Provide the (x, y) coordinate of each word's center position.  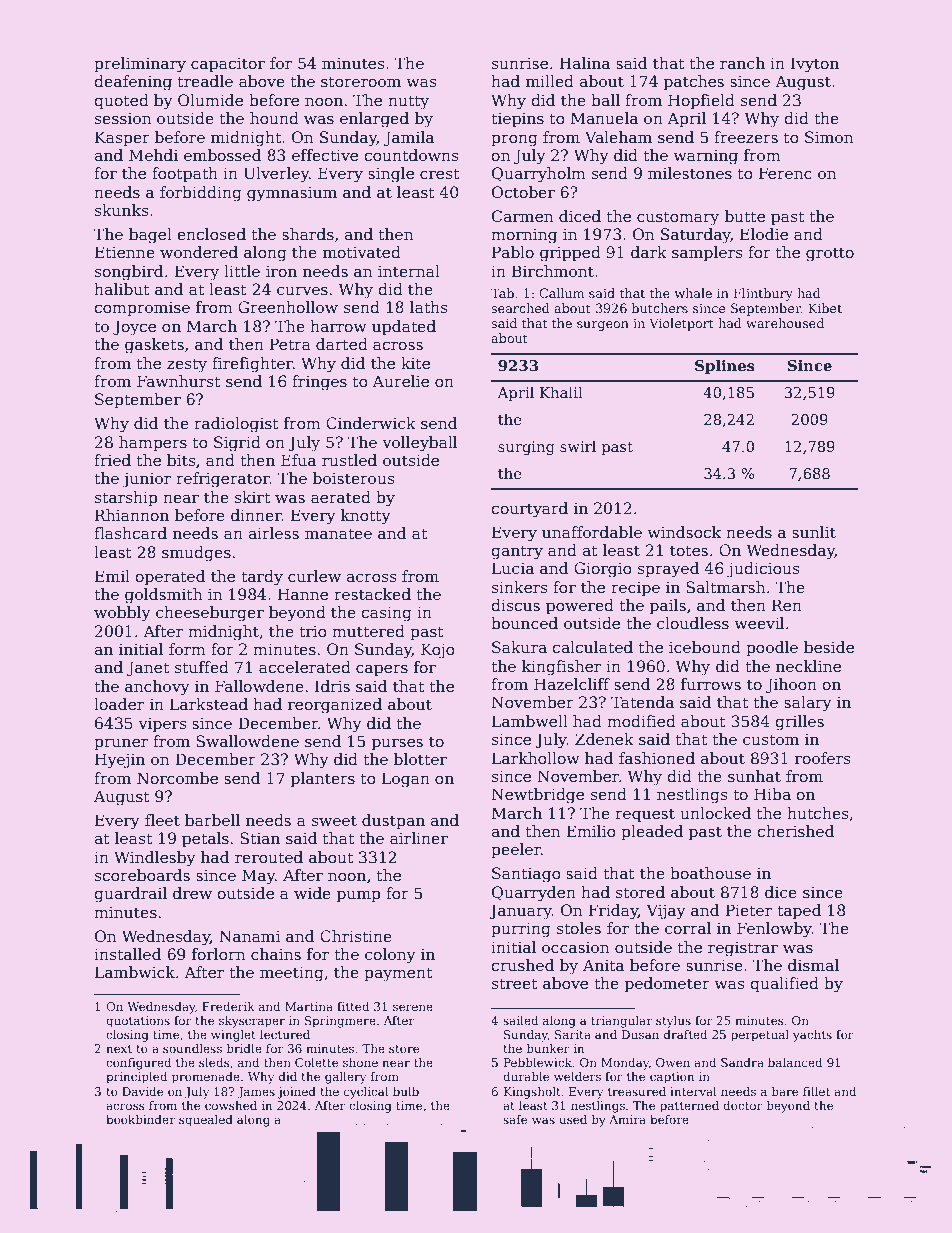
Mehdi (153, 155)
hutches (818, 813)
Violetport (681, 324)
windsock (684, 532)
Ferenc (785, 173)
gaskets (154, 346)
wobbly (122, 614)
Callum (562, 293)
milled (550, 81)
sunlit (814, 532)
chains (276, 954)
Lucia (513, 568)
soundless (192, 1048)
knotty (366, 517)
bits (181, 460)
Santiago (526, 875)
